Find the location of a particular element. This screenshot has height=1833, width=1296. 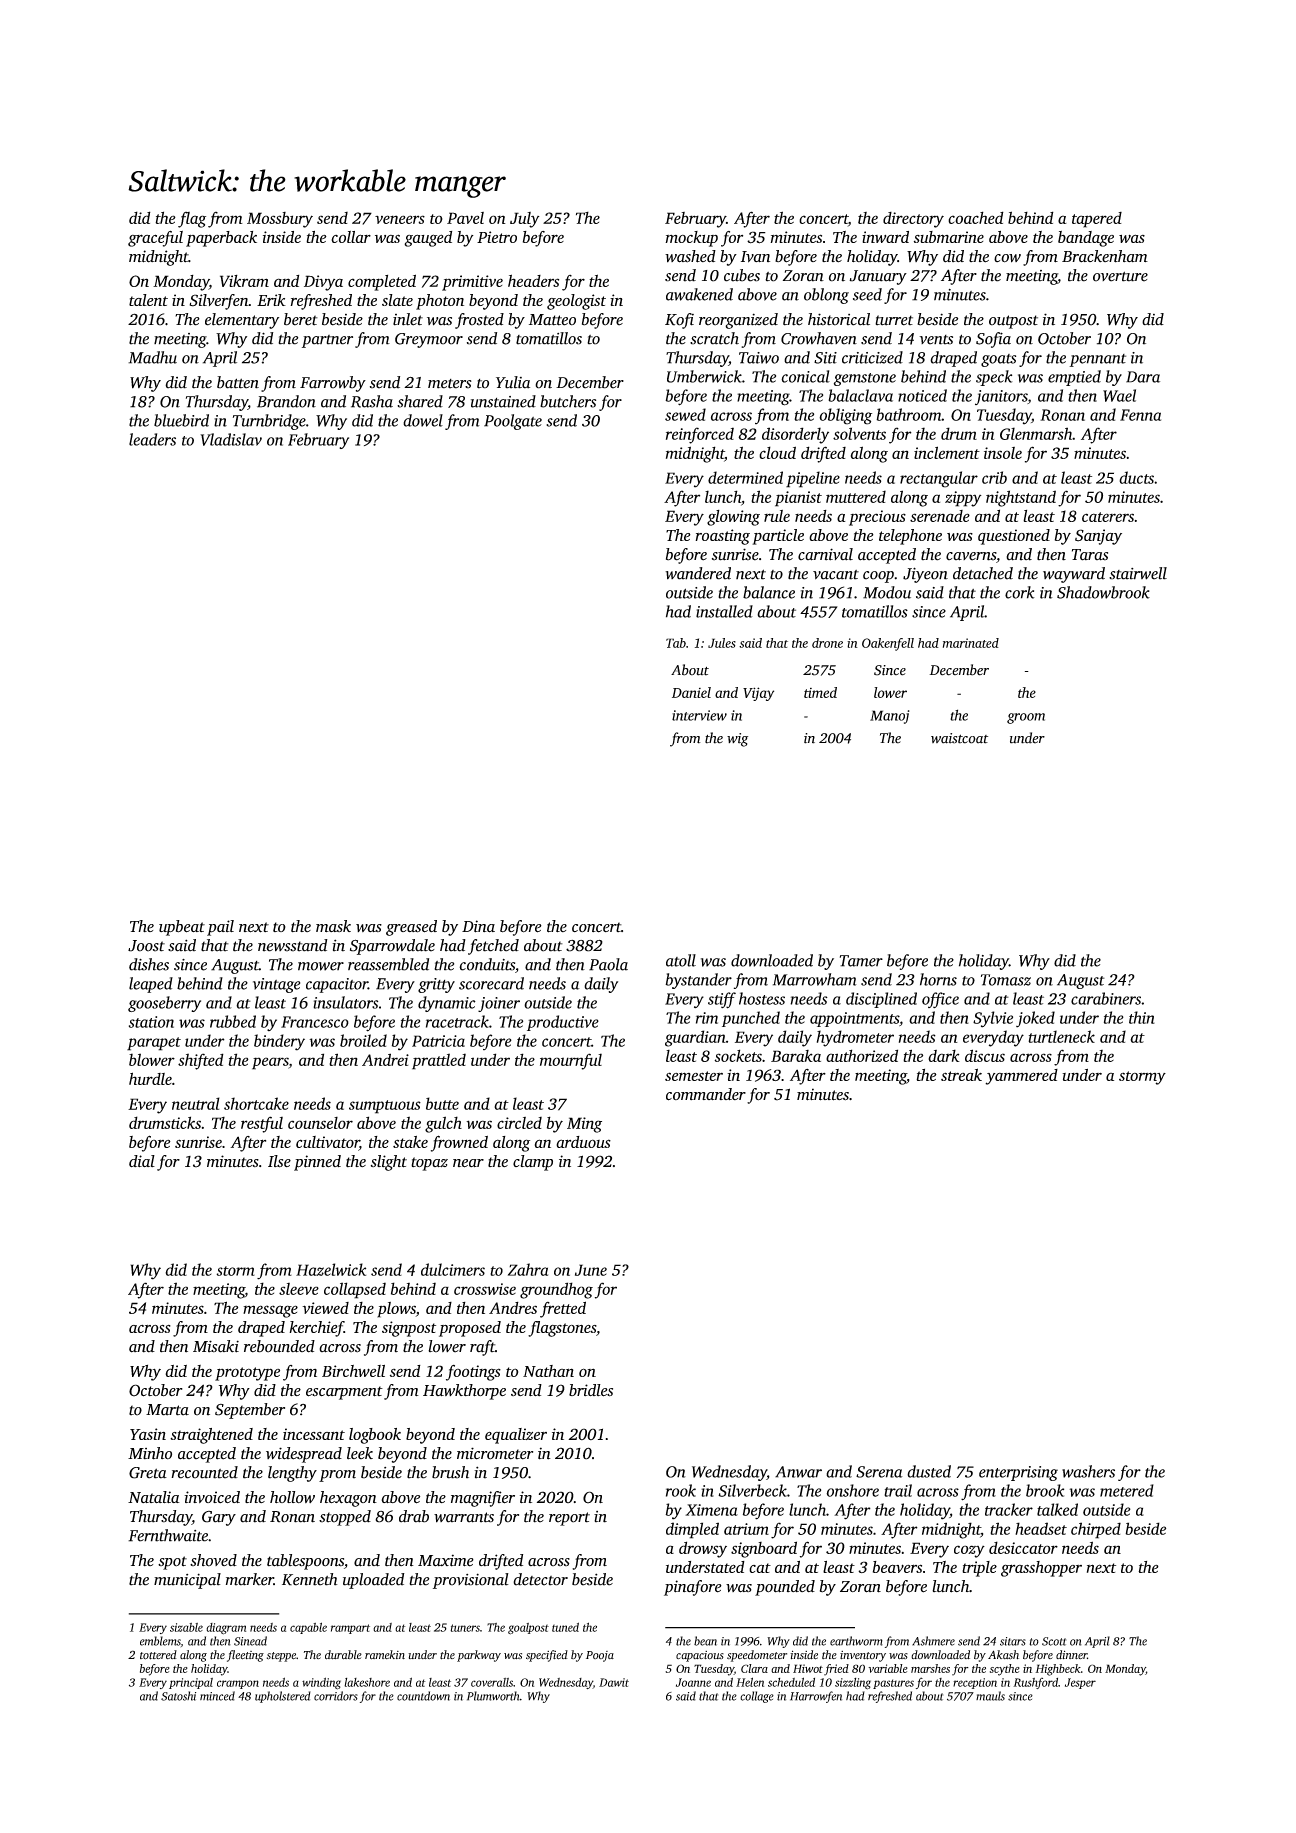

upbeat is located at coordinates (182, 928).
